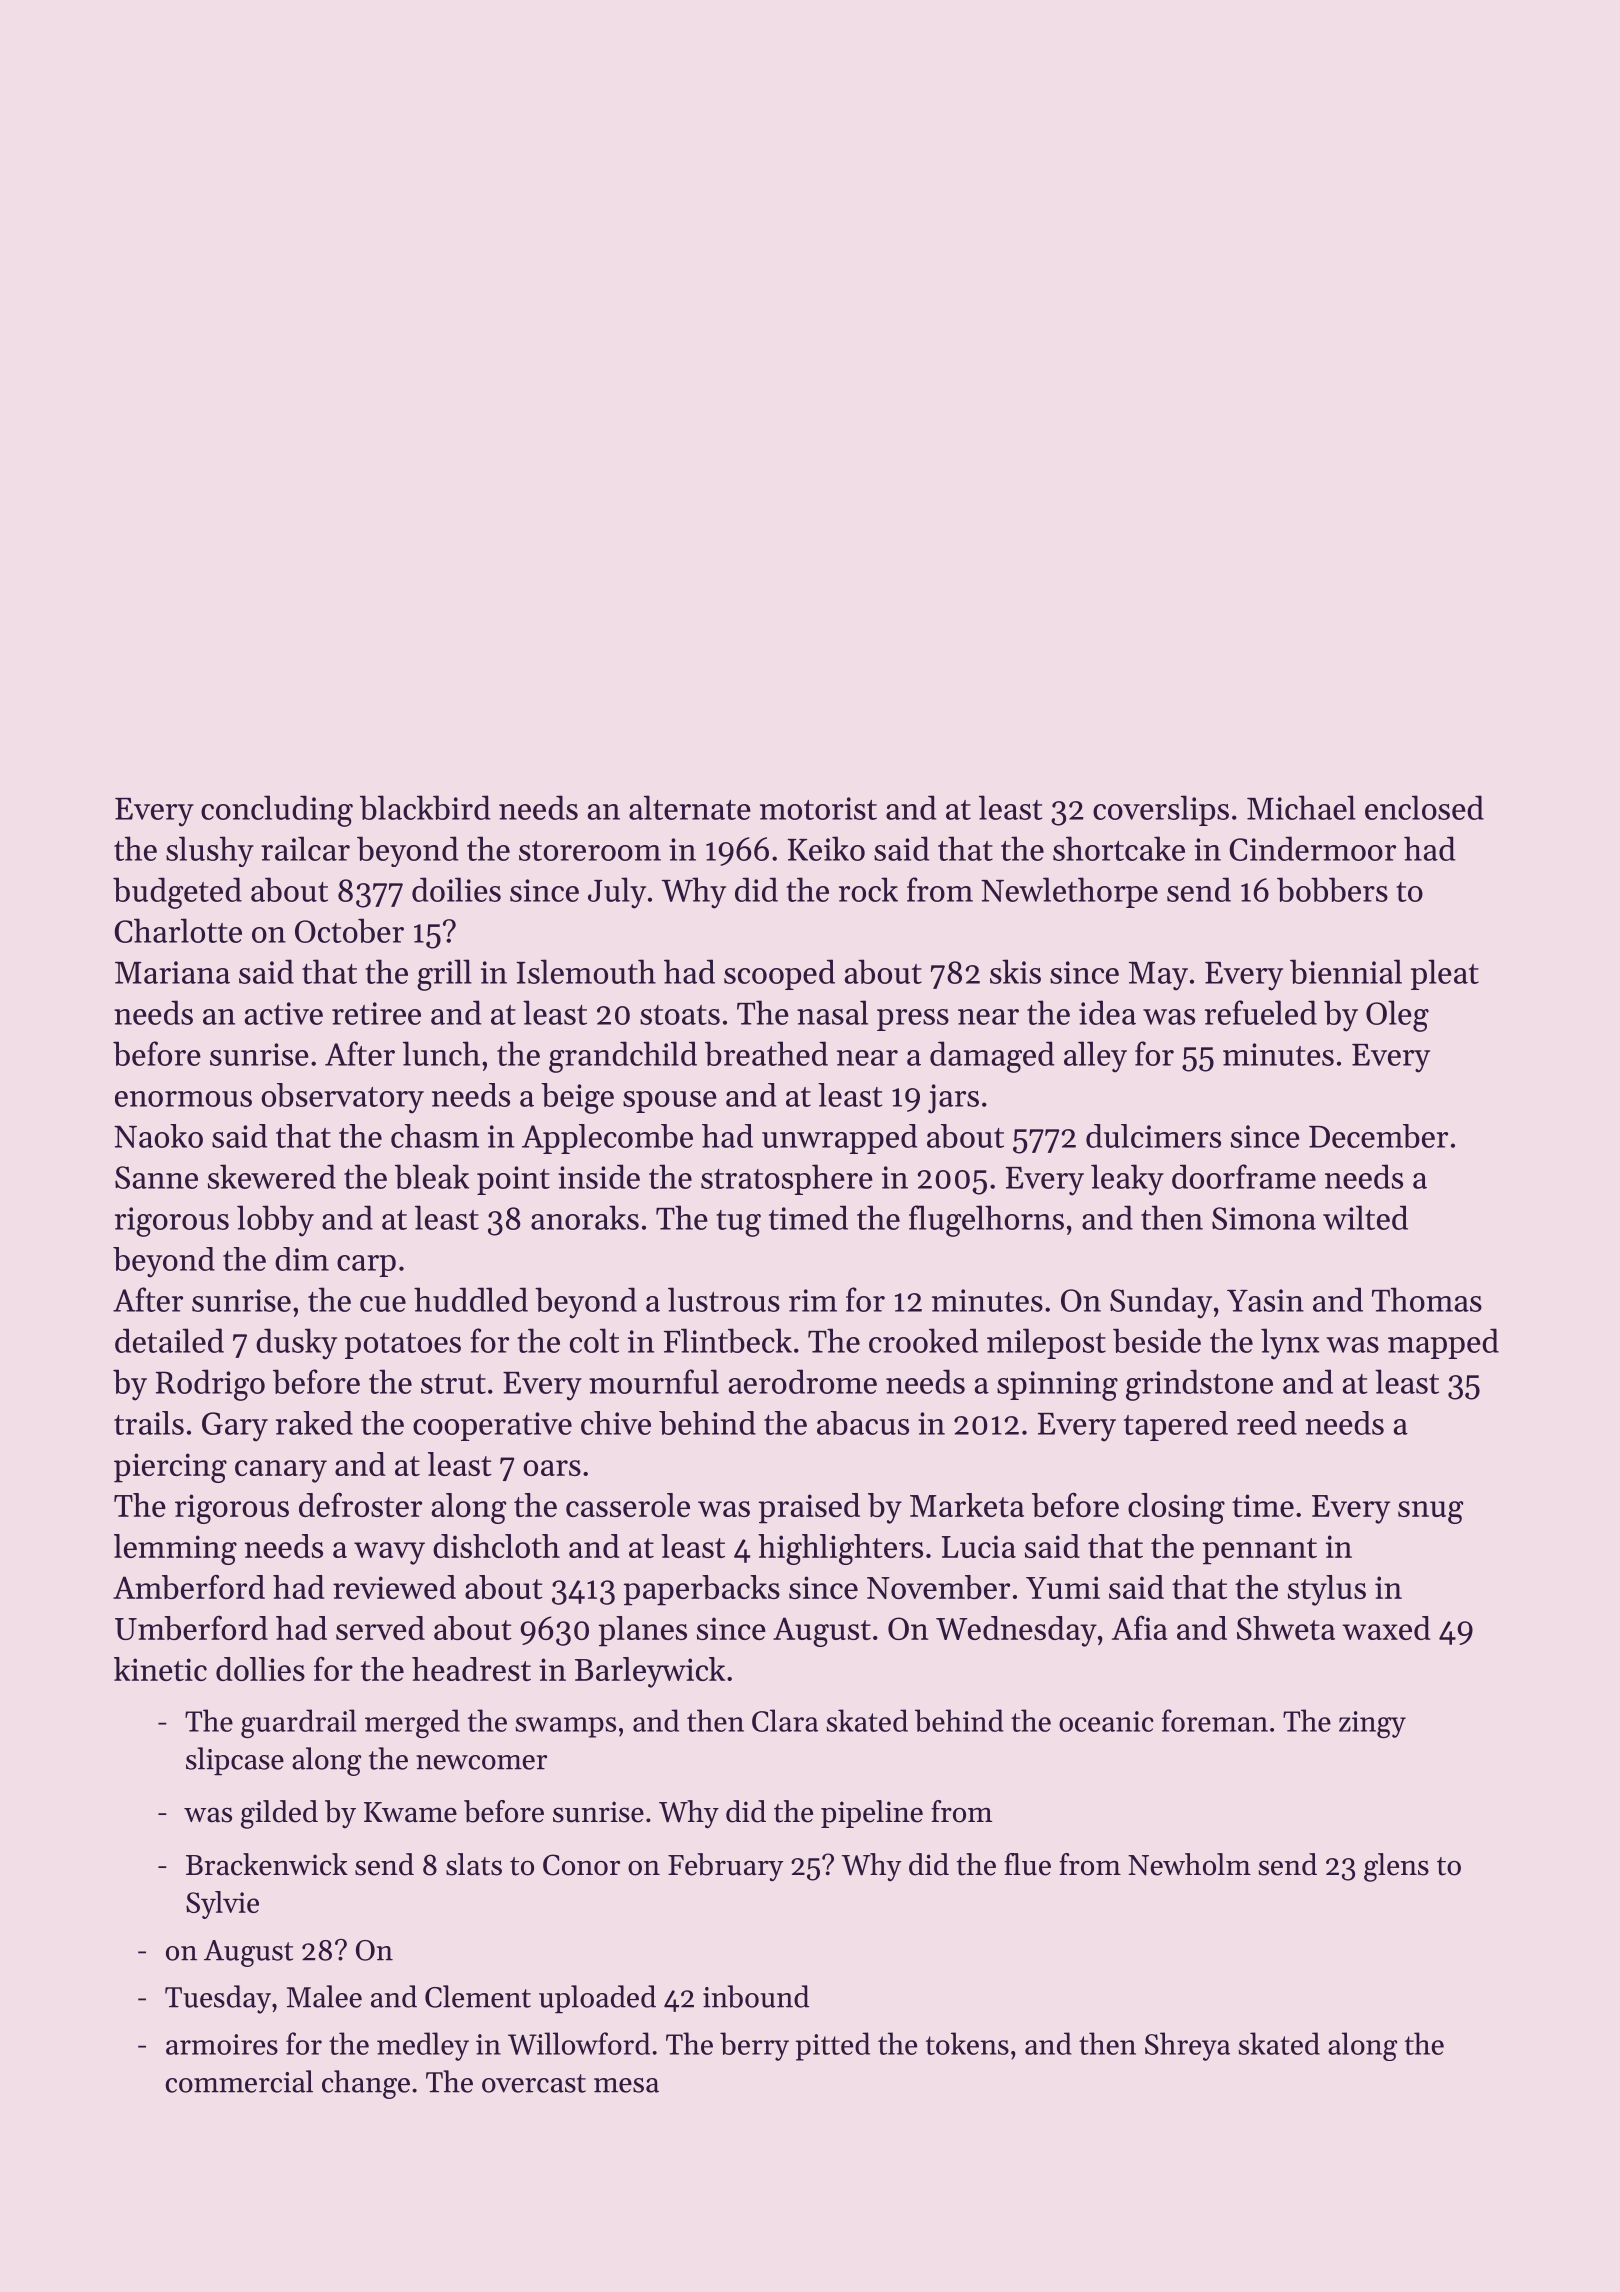 The height and width of the screenshot is (2292, 1620). Describe the element at coordinates (840, 1139) in the screenshot. I see `unwrapped` at that location.
